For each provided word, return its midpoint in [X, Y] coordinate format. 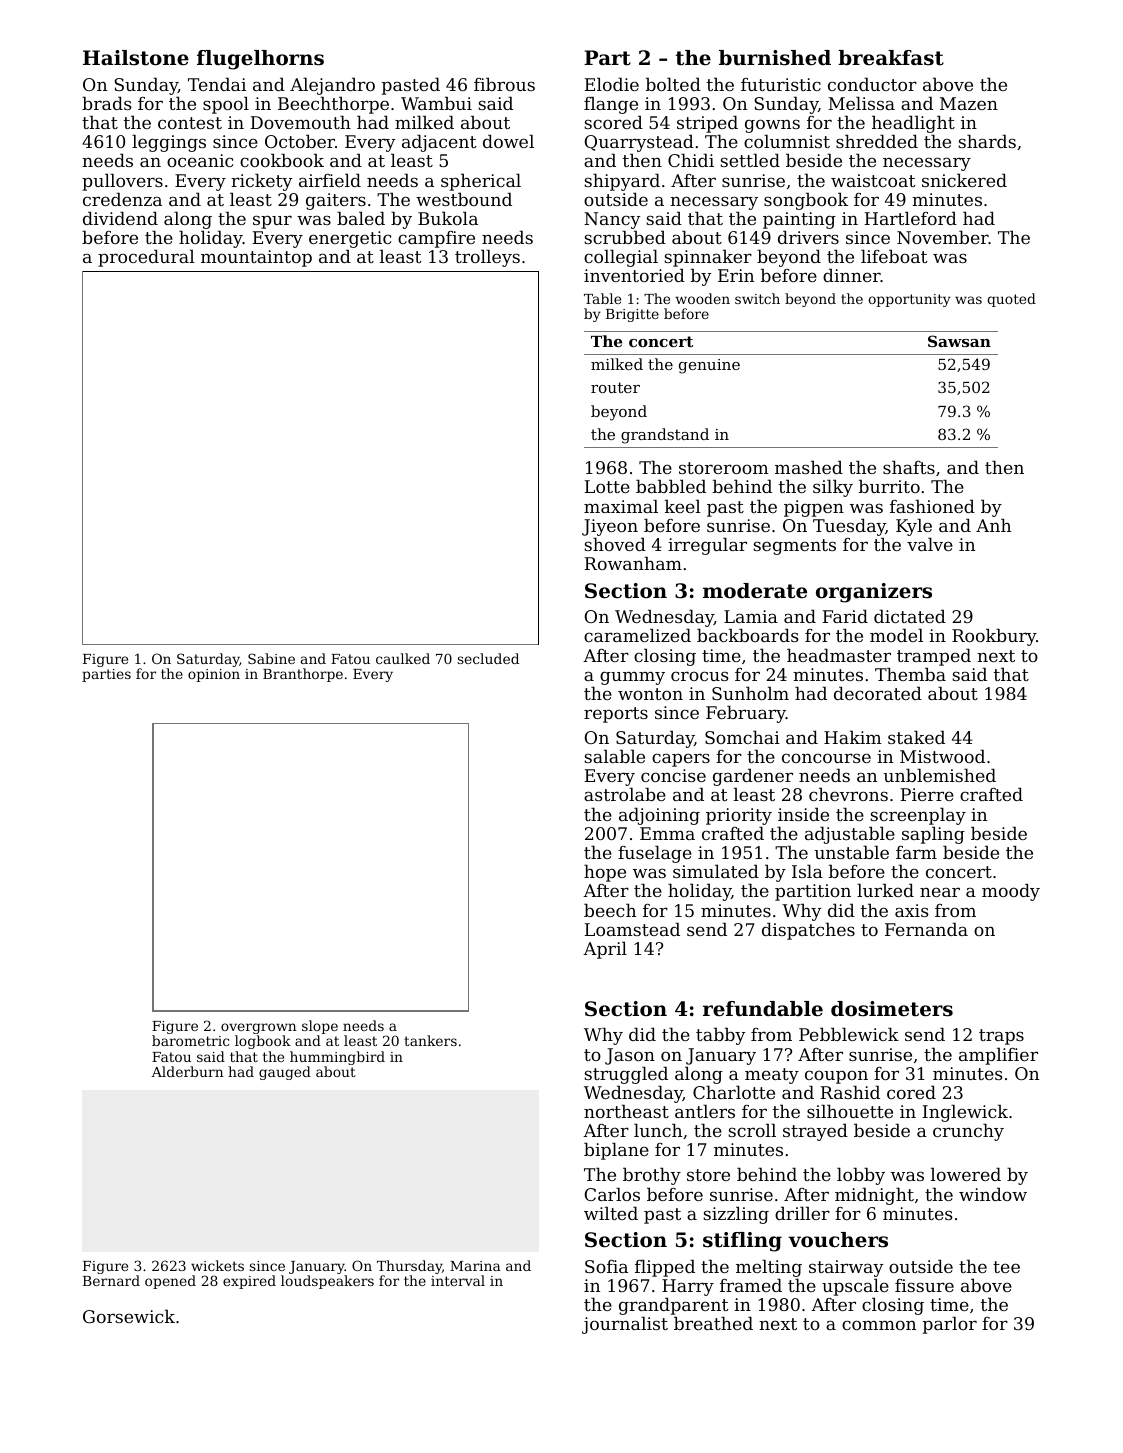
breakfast [891, 58]
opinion [214, 675]
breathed [713, 1323]
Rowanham [633, 563]
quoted [1011, 300]
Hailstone [136, 58]
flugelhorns [260, 60]
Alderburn [187, 1071]
